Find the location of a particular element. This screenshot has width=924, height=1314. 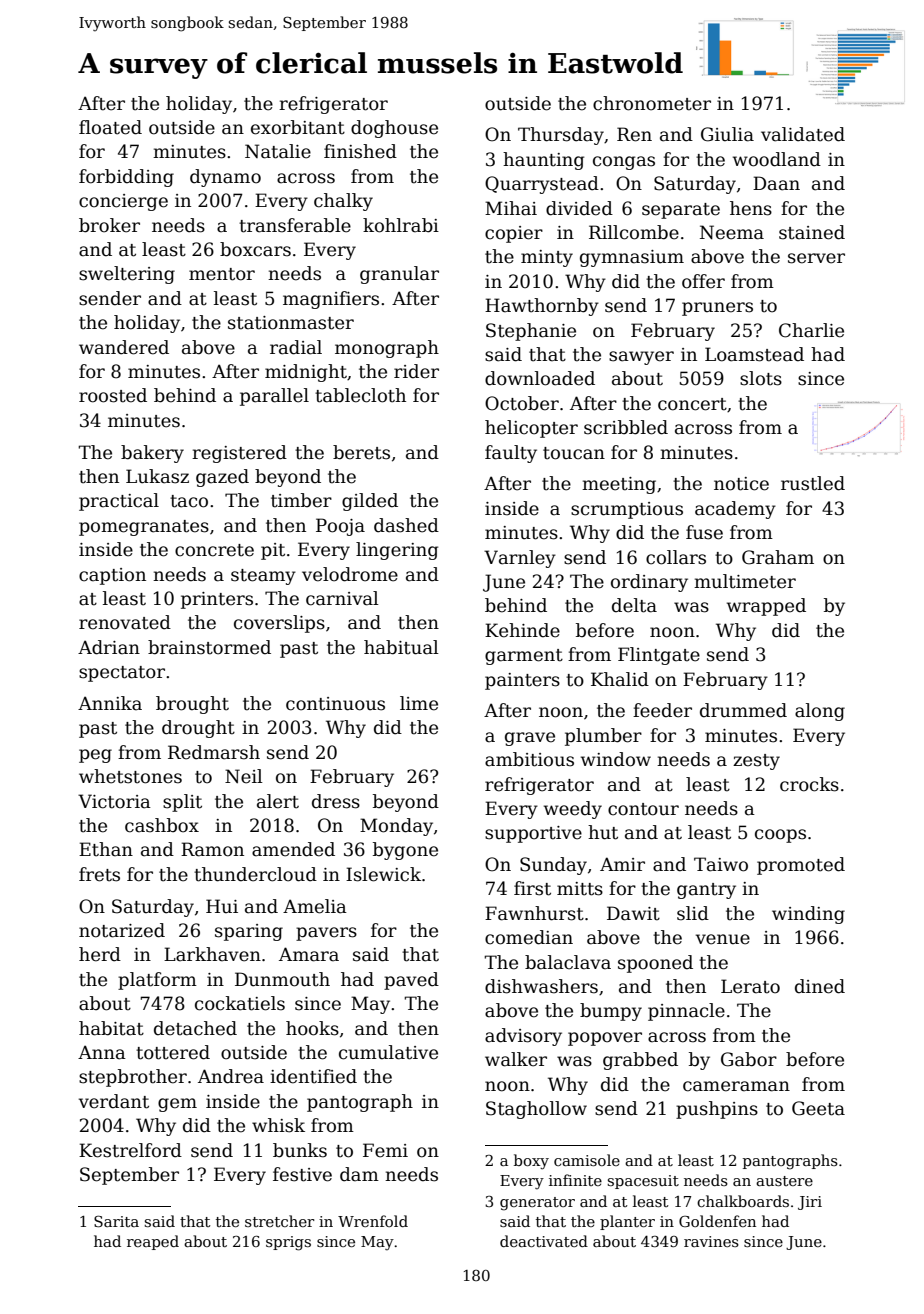

advisory is located at coordinates (523, 1037).
